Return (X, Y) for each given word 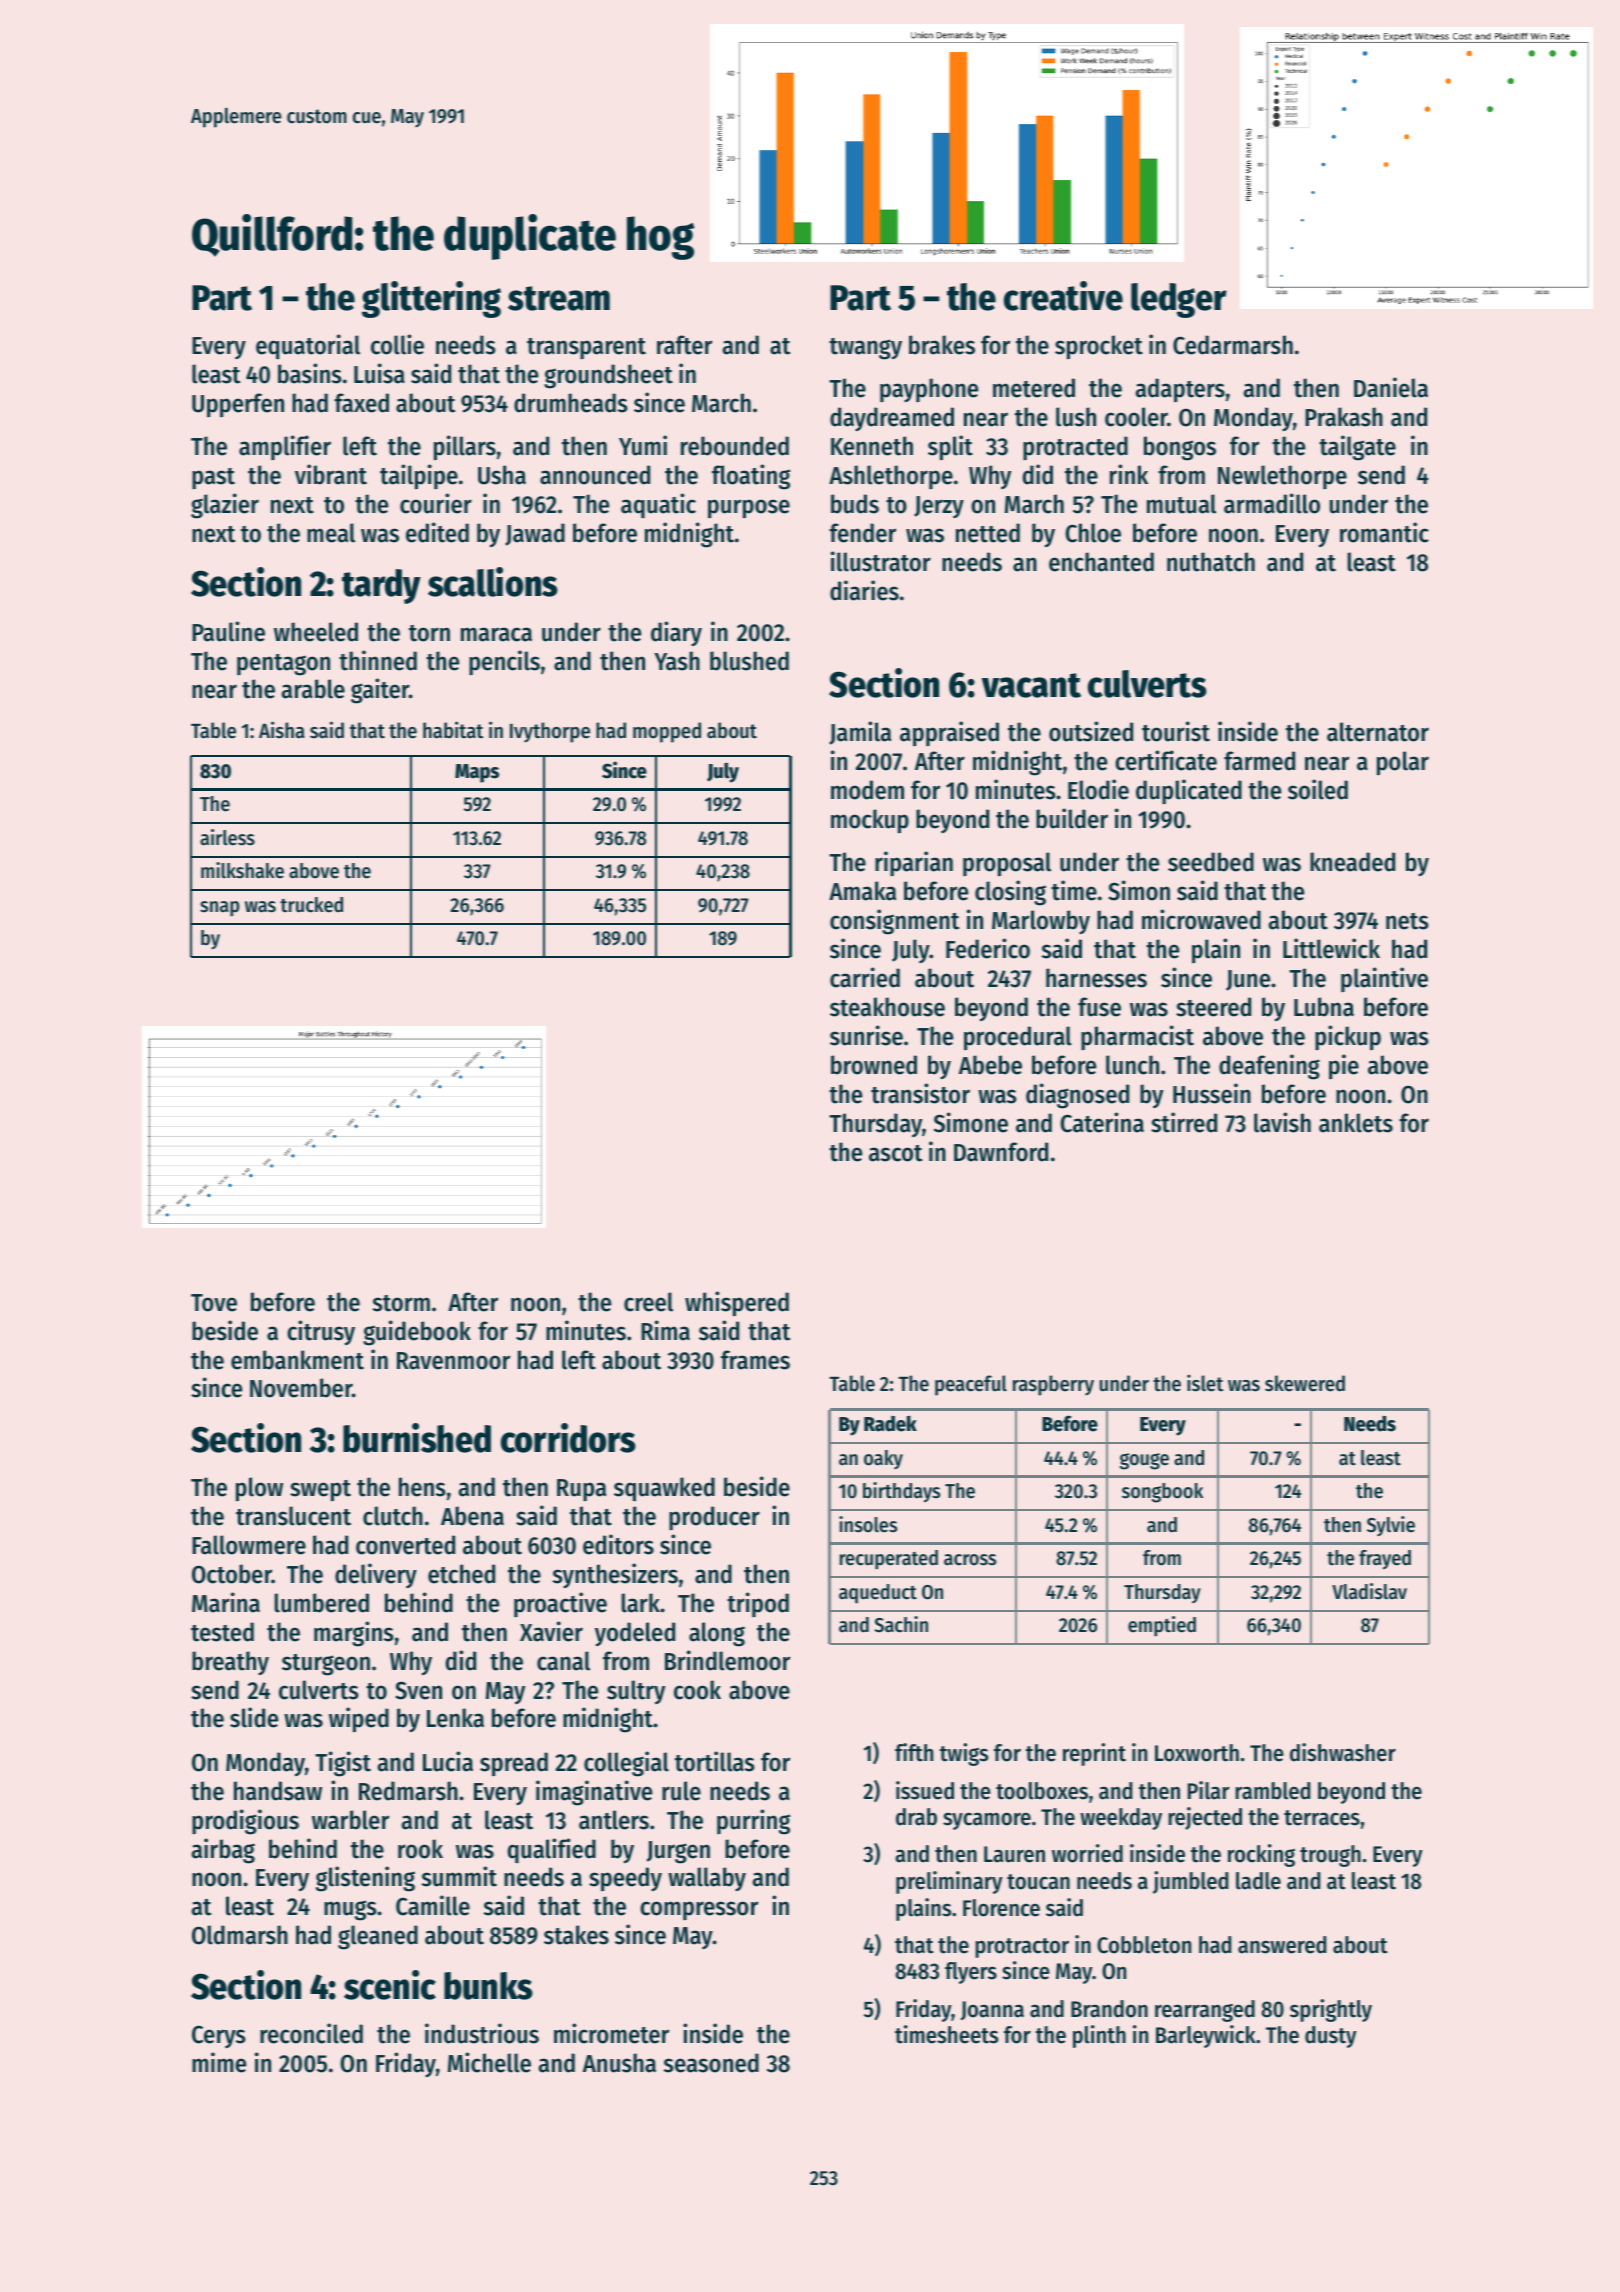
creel (648, 1302)
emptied (1162, 1626)
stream (559, 298)
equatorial (308, 346)
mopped (667, 732)
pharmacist (1137, 1037)
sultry (636, 1692)
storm (401, 1303)
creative (1063, 296)
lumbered (321, 1603)
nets (1407, 921)
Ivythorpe (550, 732)
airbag (223, 1851)
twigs (964, 1754)
